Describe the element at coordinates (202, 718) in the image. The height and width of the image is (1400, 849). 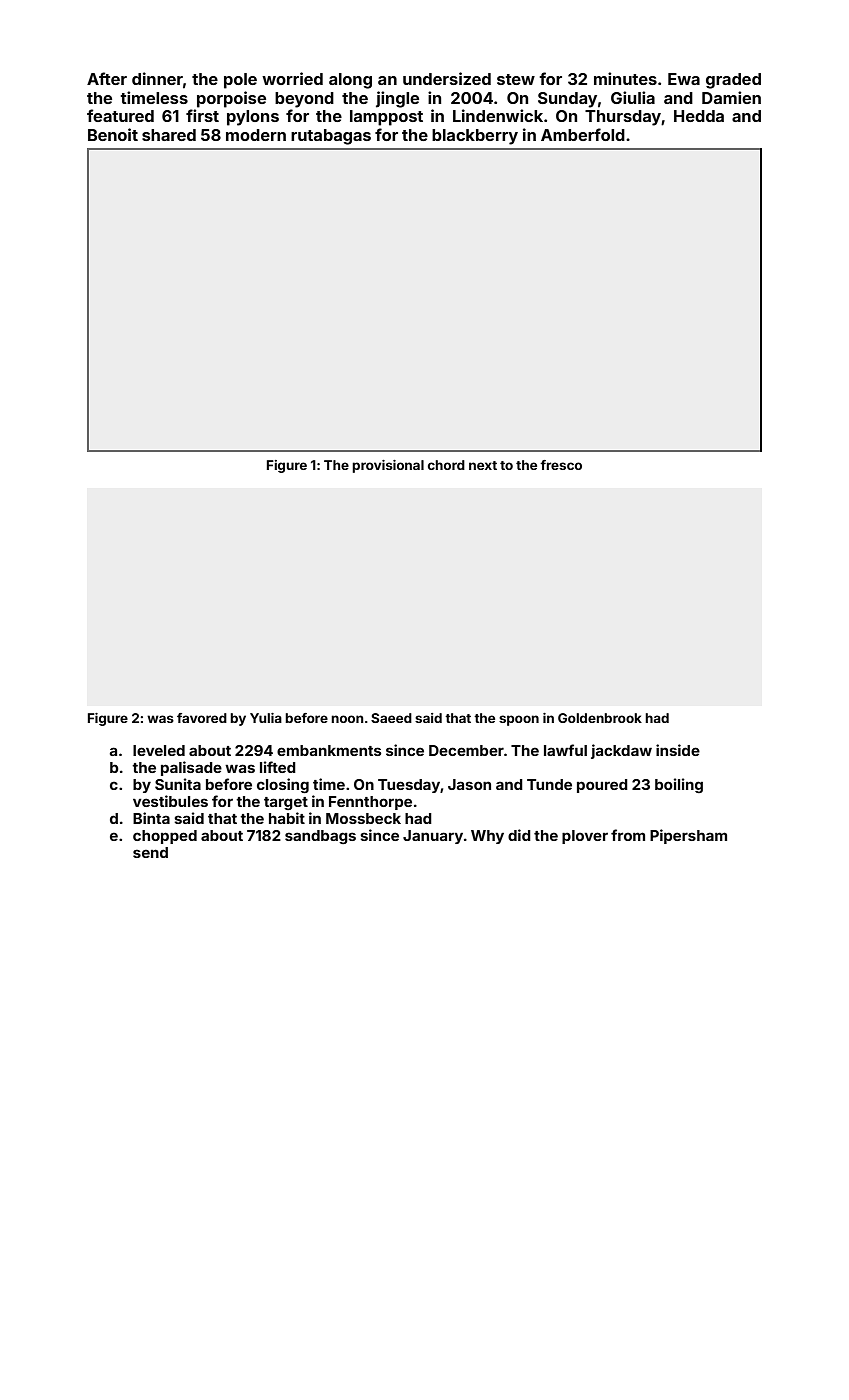
I see `favored` at that location.
